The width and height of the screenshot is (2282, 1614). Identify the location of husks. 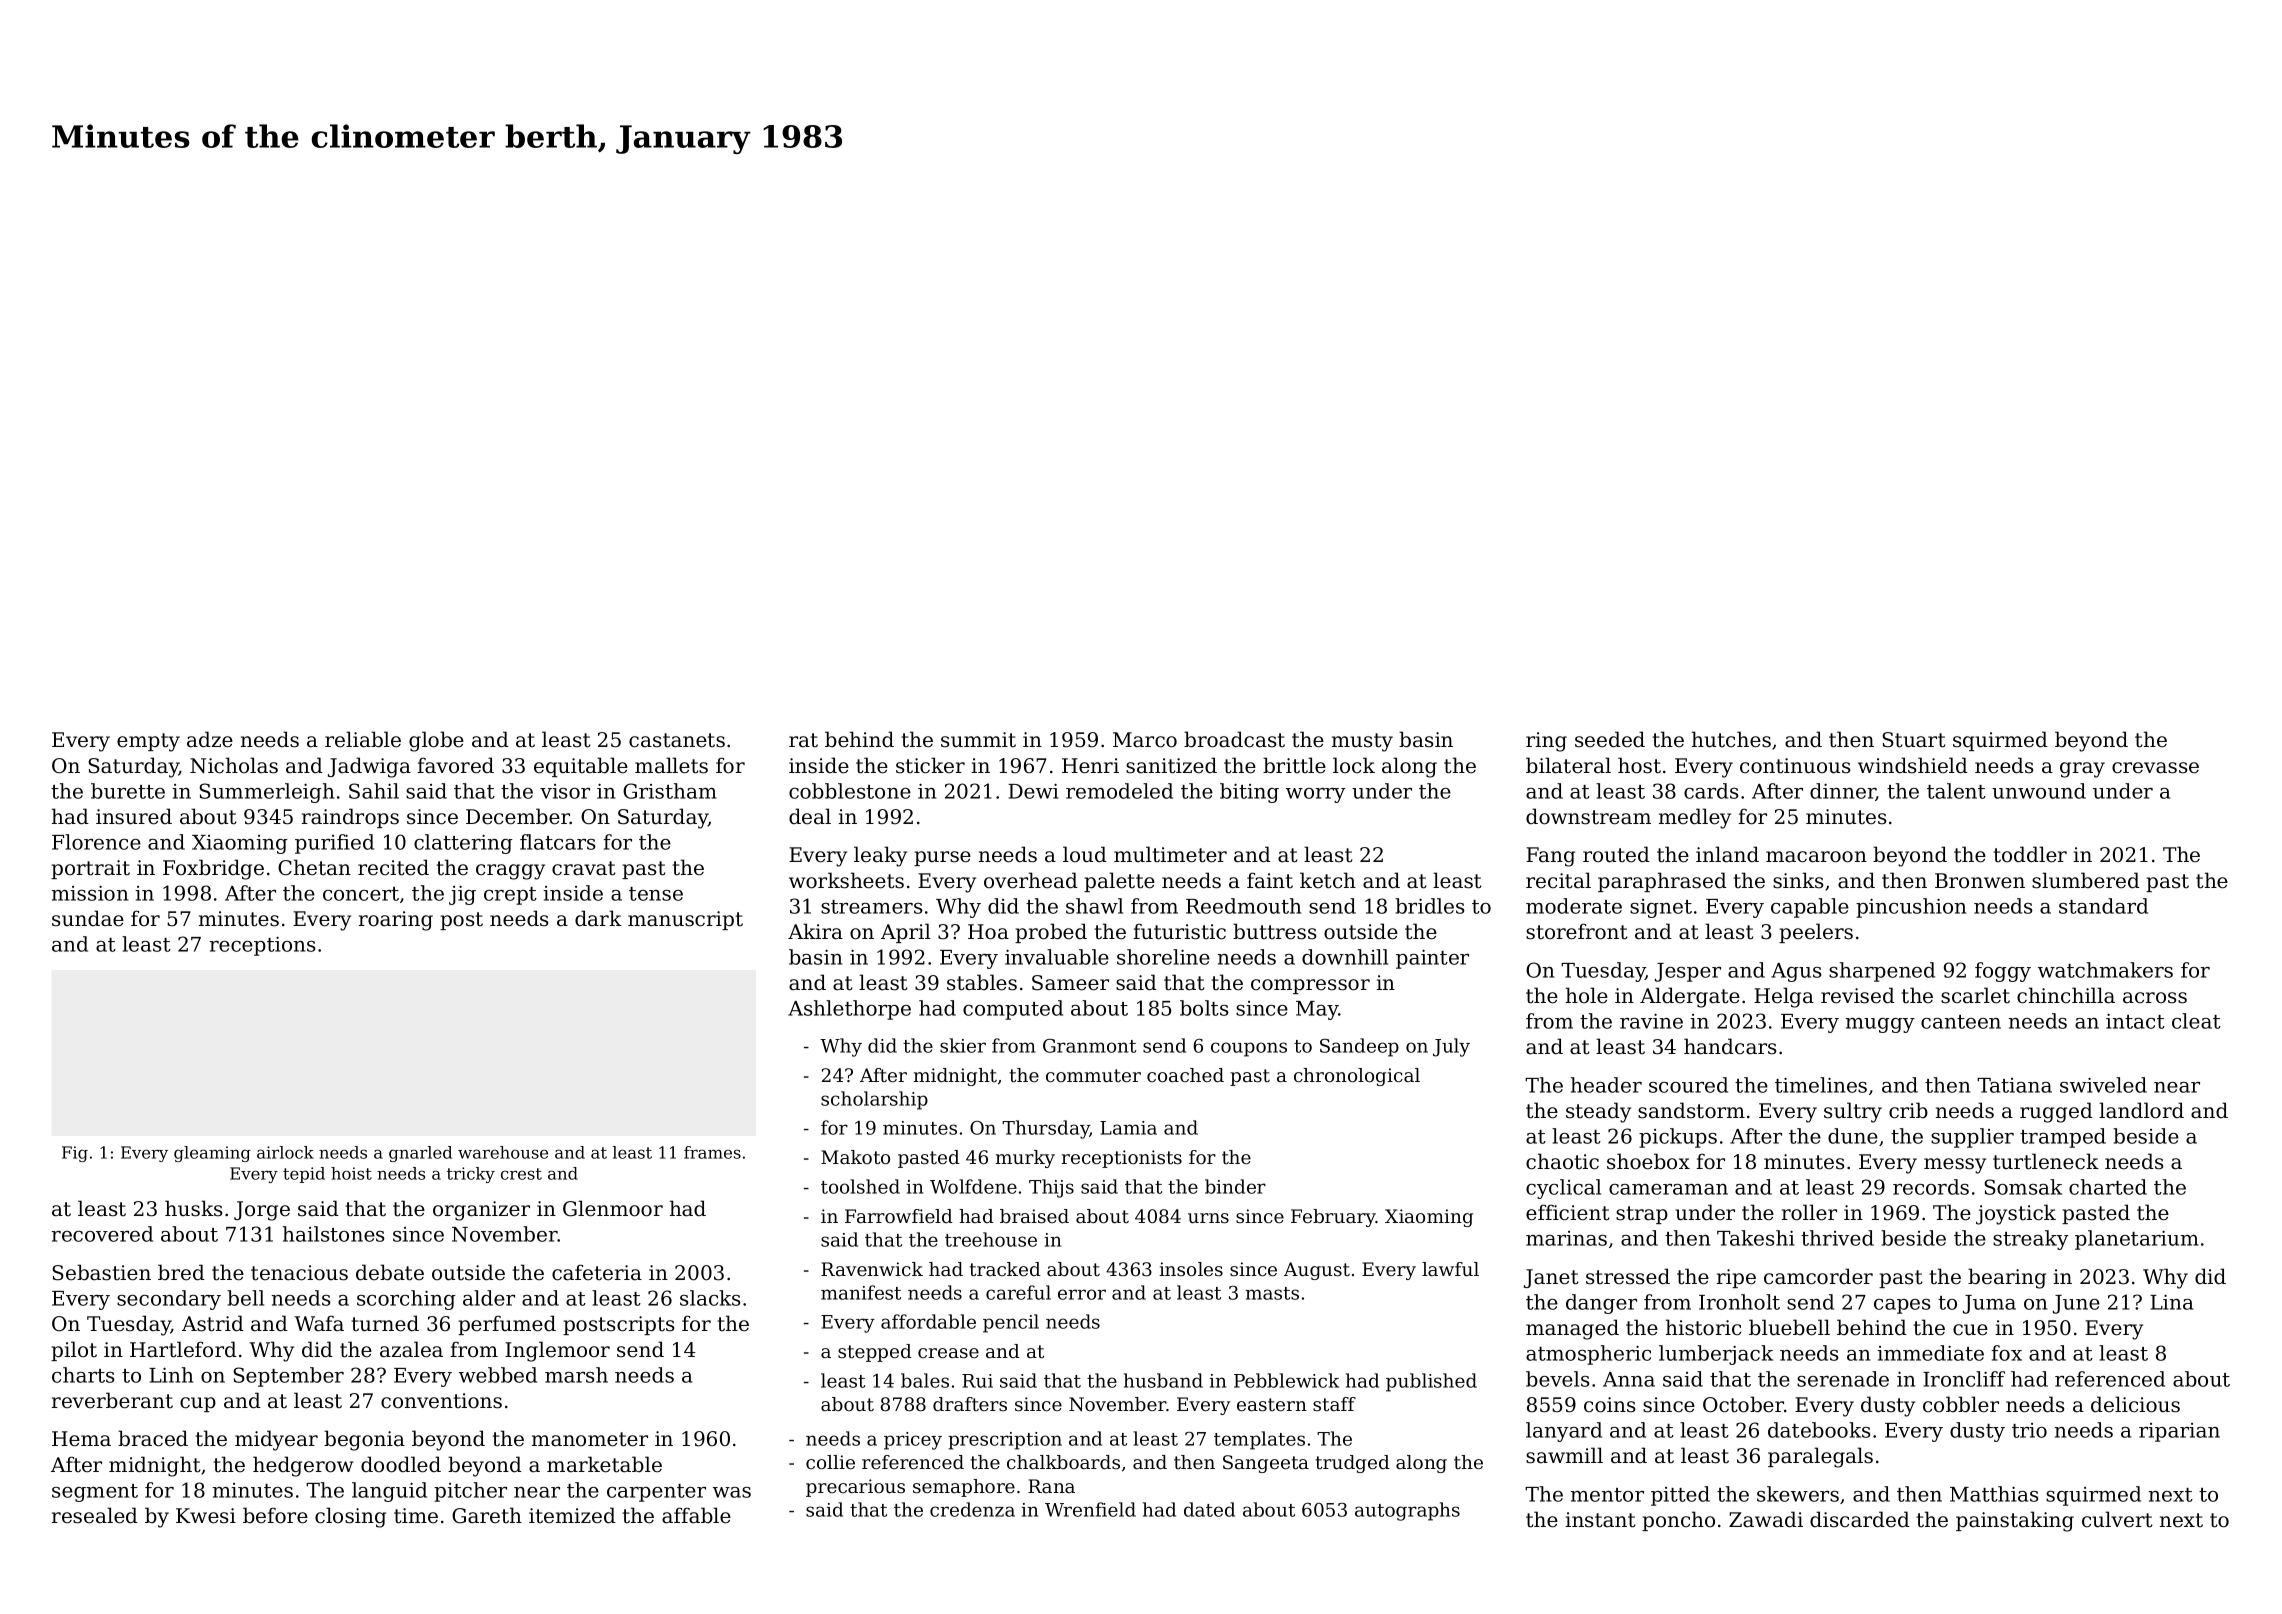
(194, 1208).
